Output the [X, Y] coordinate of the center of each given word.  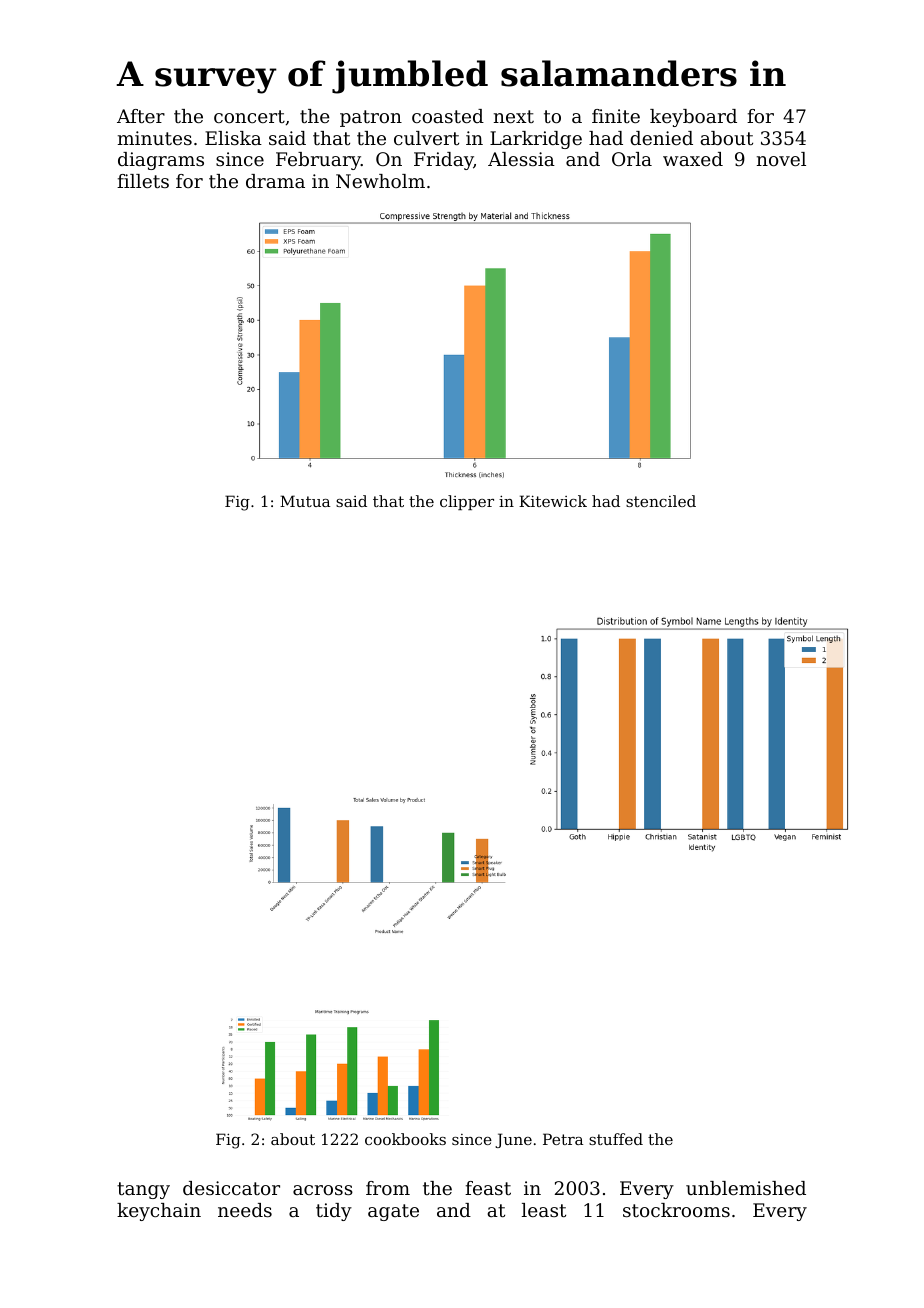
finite [616, 116]
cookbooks [405, 1139]
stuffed [616, 1139]
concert [249, 116]
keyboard [693, 118]
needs [245, 1210]
